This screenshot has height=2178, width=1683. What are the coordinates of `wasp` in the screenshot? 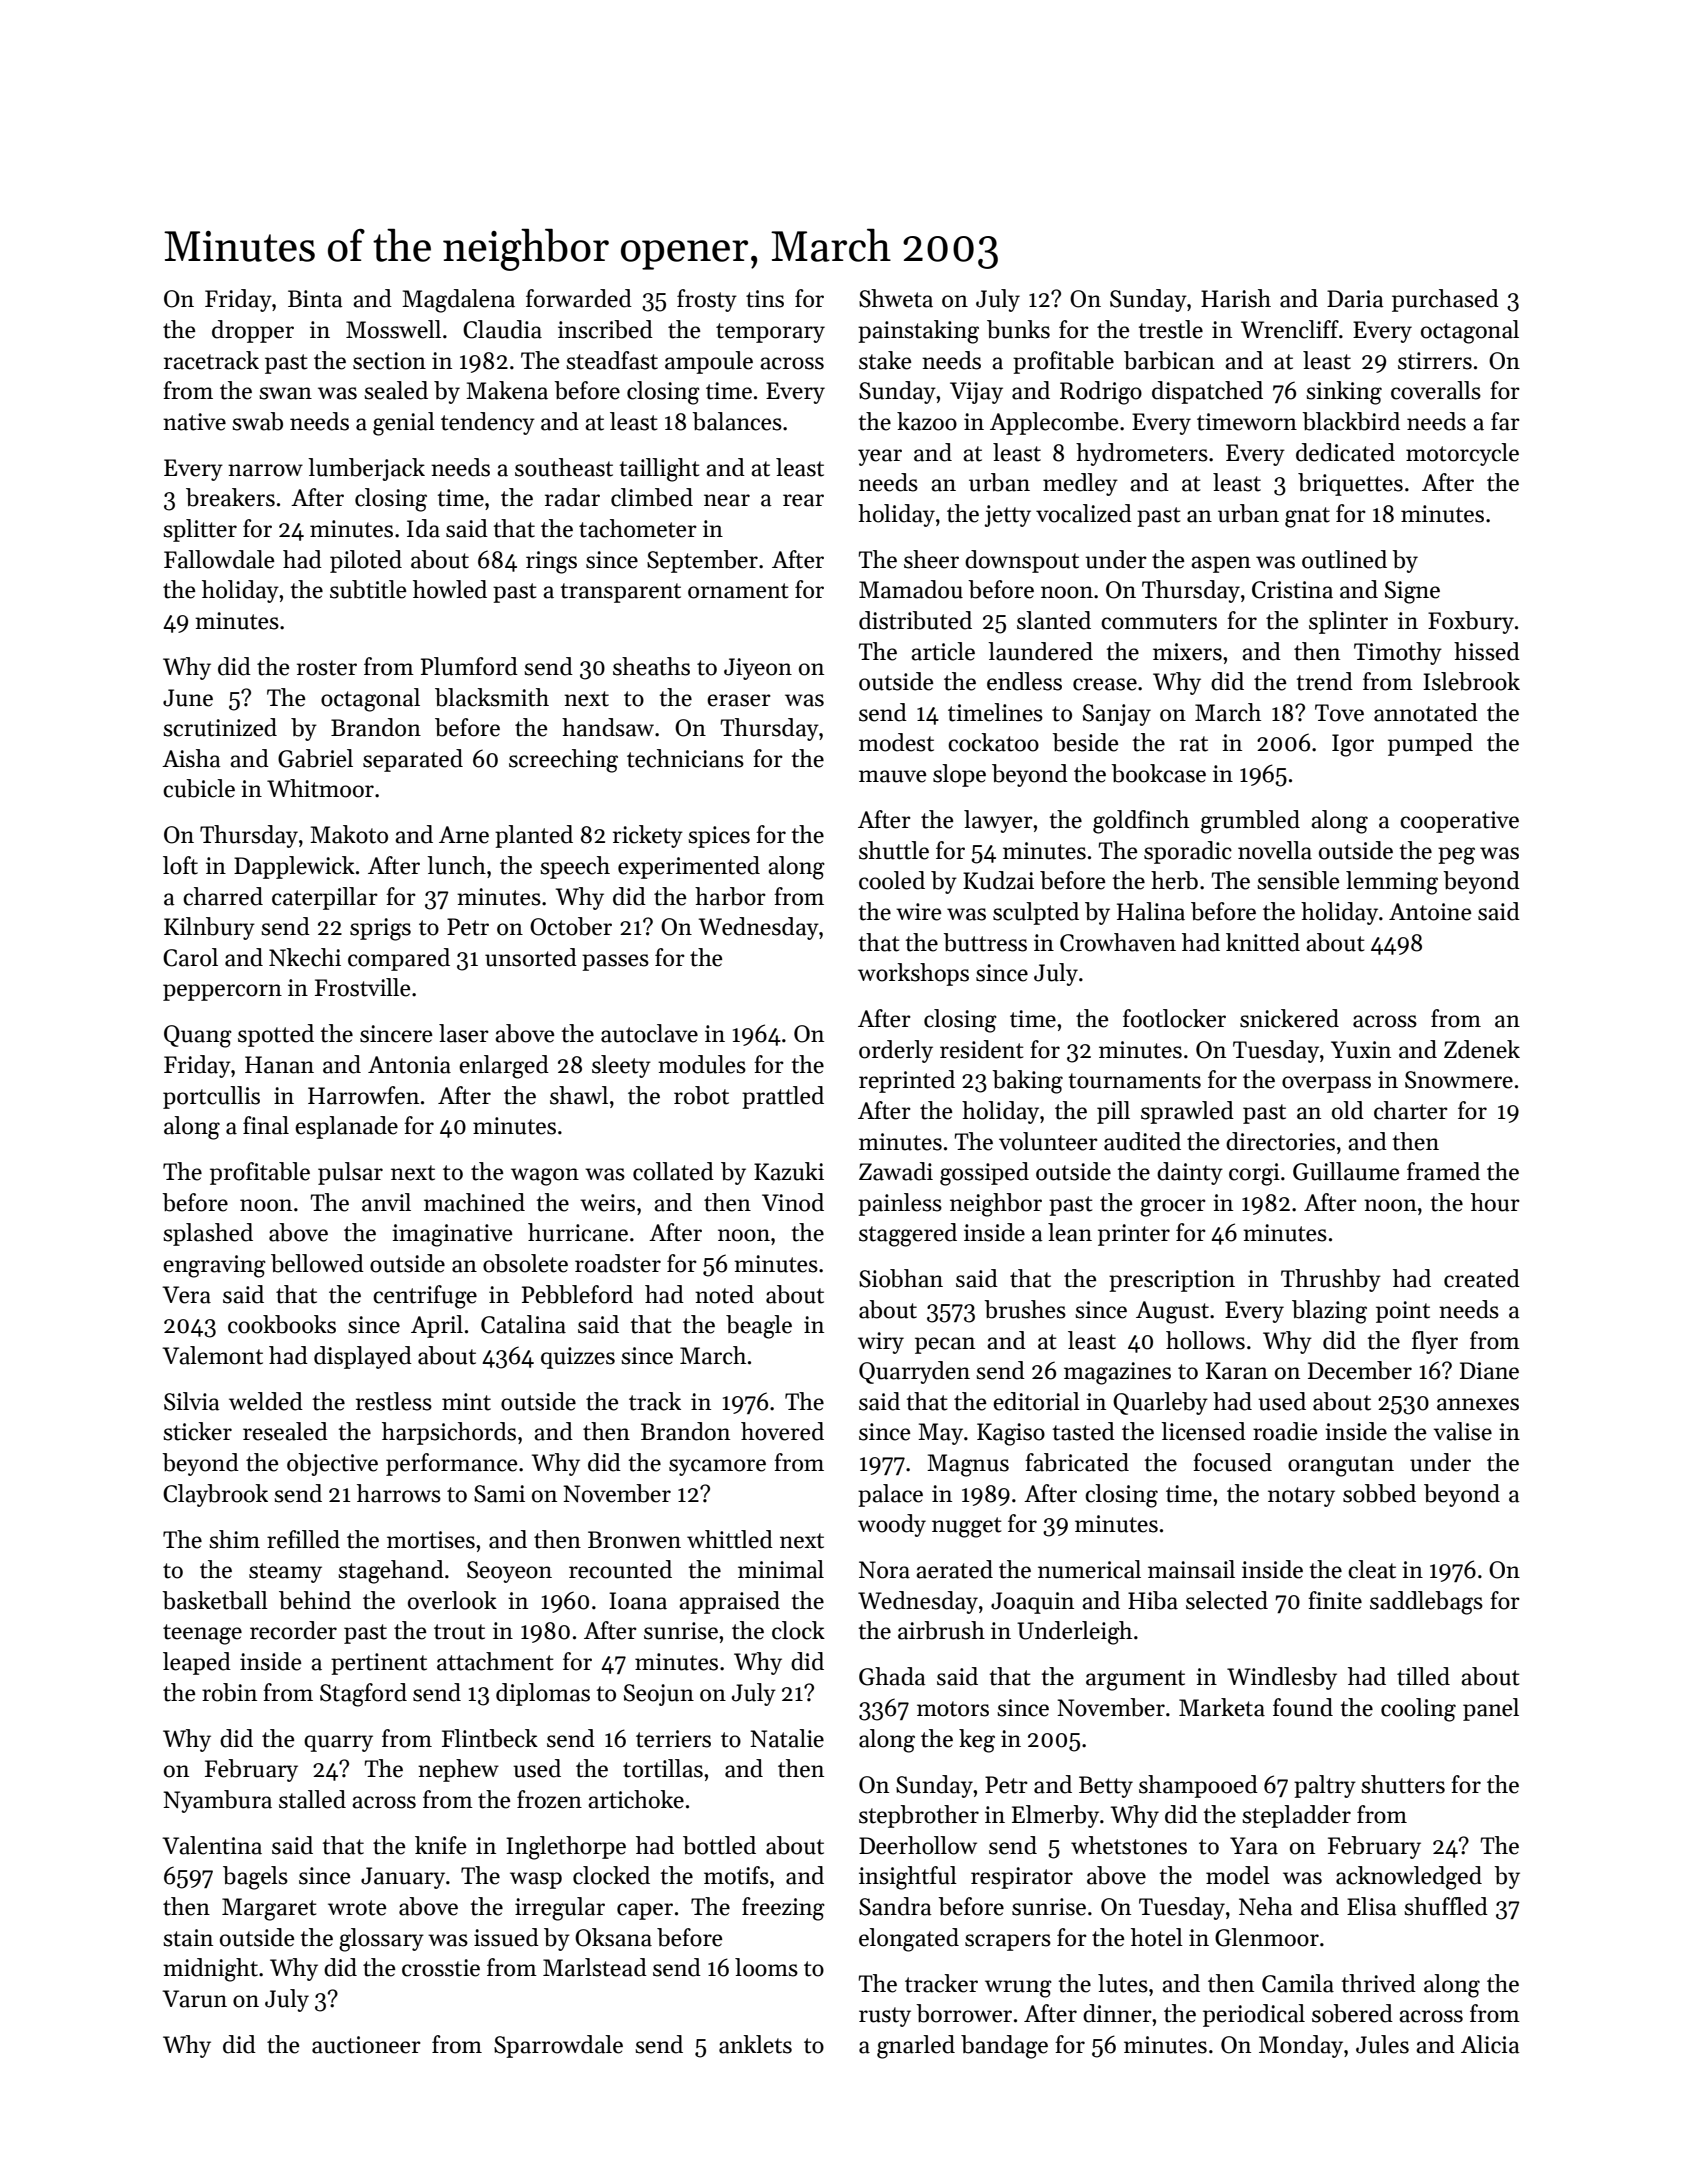 It's located at (536, 1880).
